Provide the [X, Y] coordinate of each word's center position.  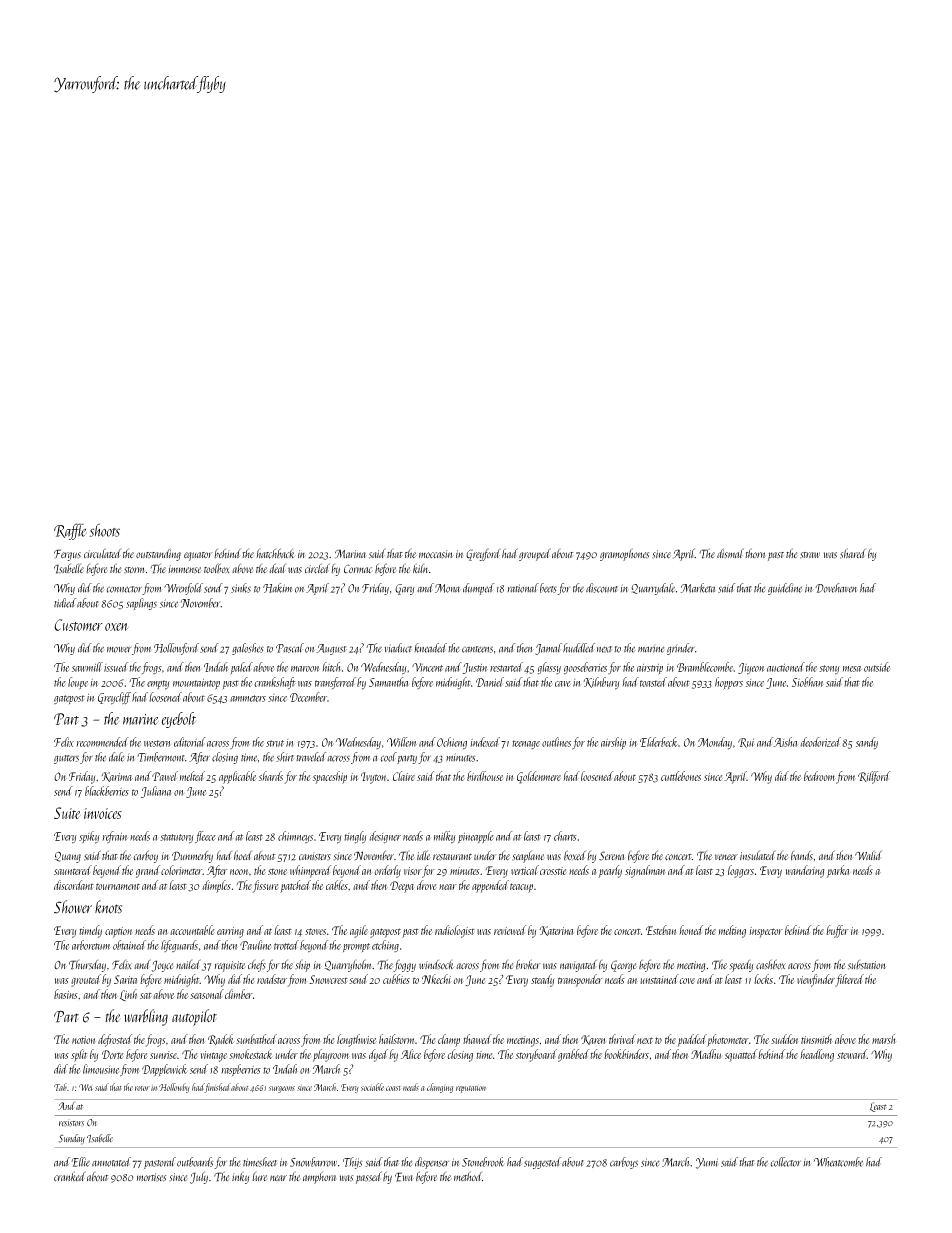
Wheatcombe [838, 1162]
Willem [402, 742]
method [468, 1176]
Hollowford [176, 649]
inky [240, 1178]
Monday [715, 743]
